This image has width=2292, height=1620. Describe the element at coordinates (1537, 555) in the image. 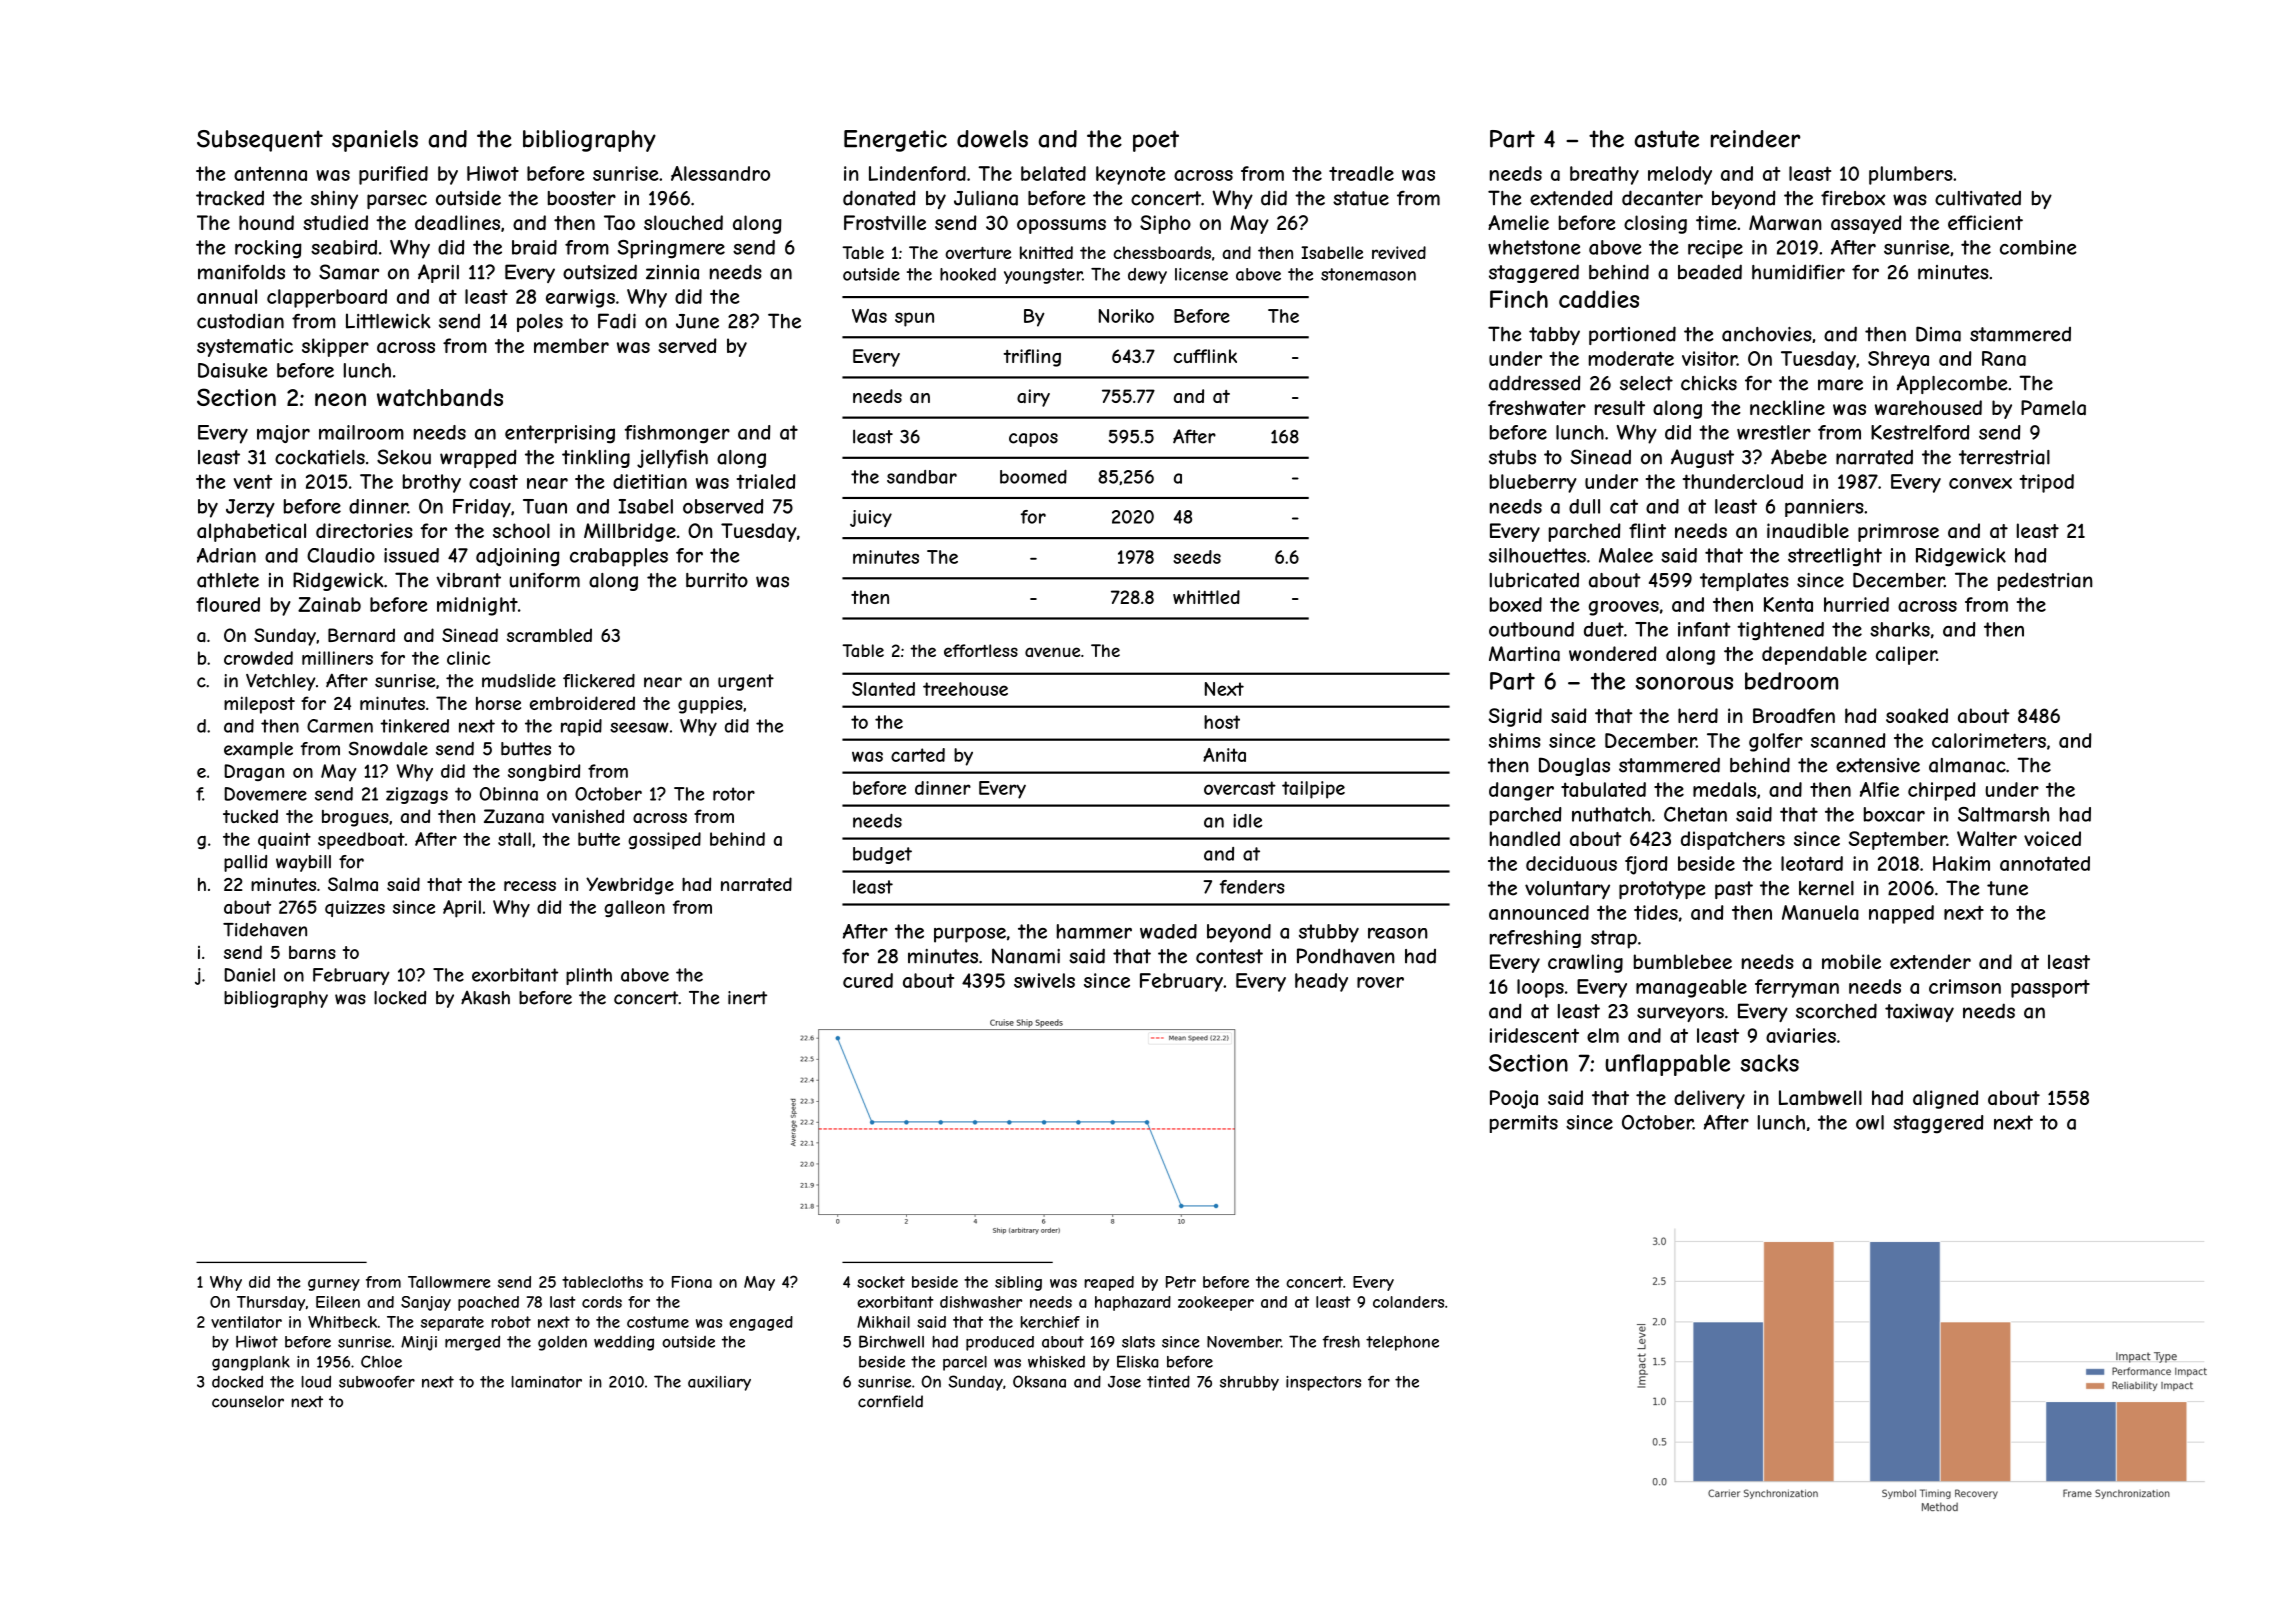

I see `silhouettes` at that location.
